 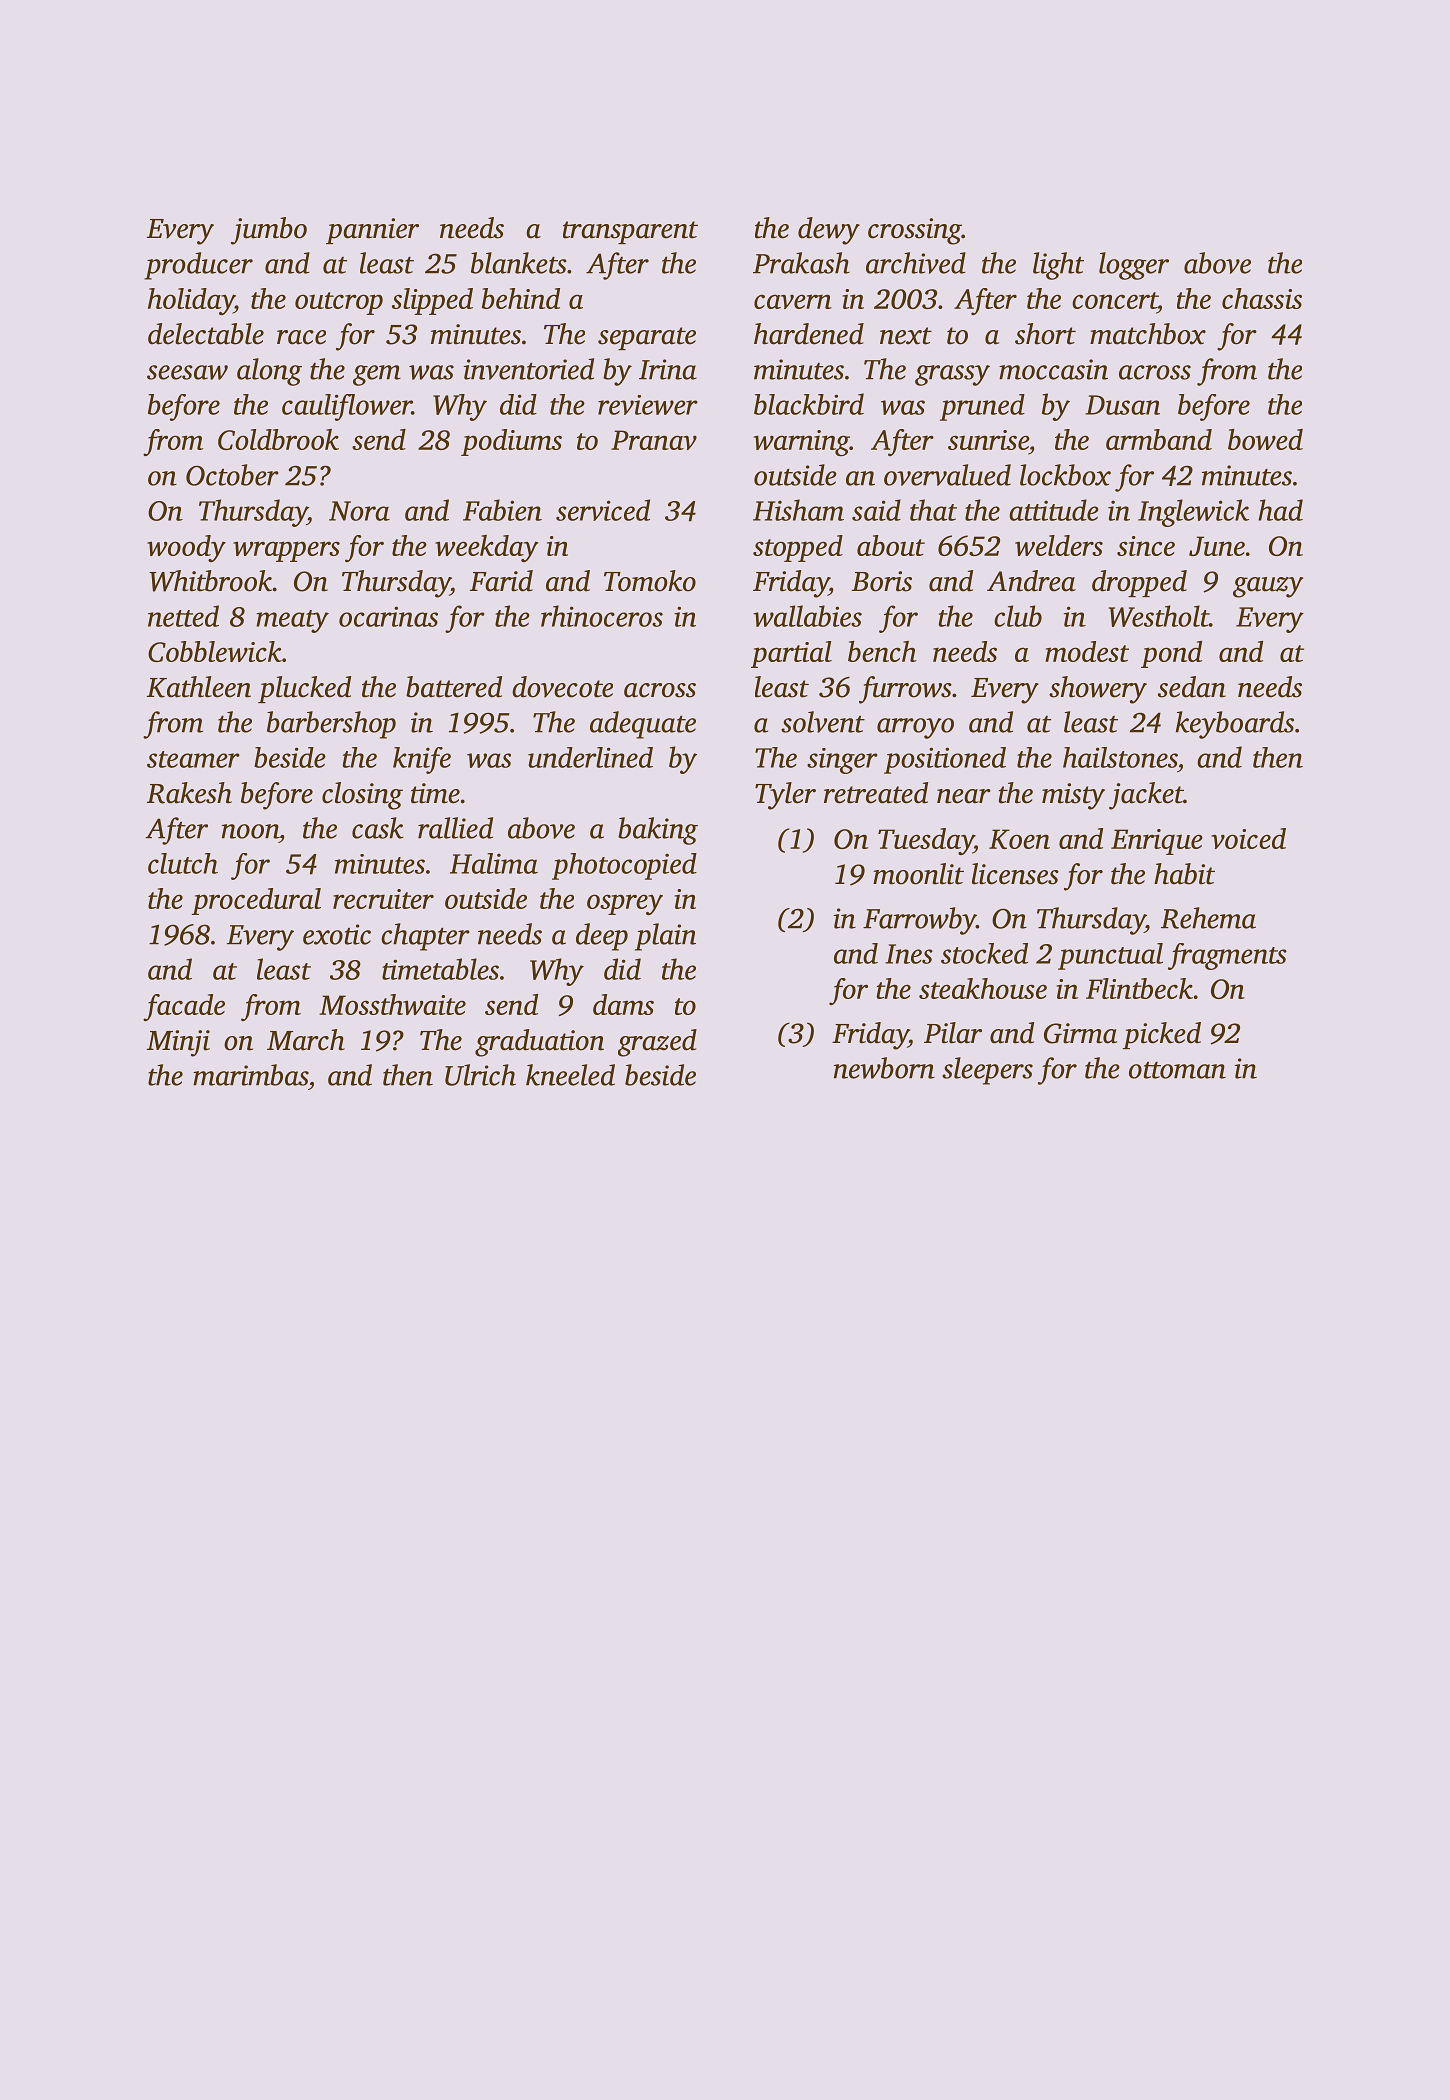 What do you see at coordinates (1134, 266) in the document?
I see `logger` at bounding box center [1134, 266].
